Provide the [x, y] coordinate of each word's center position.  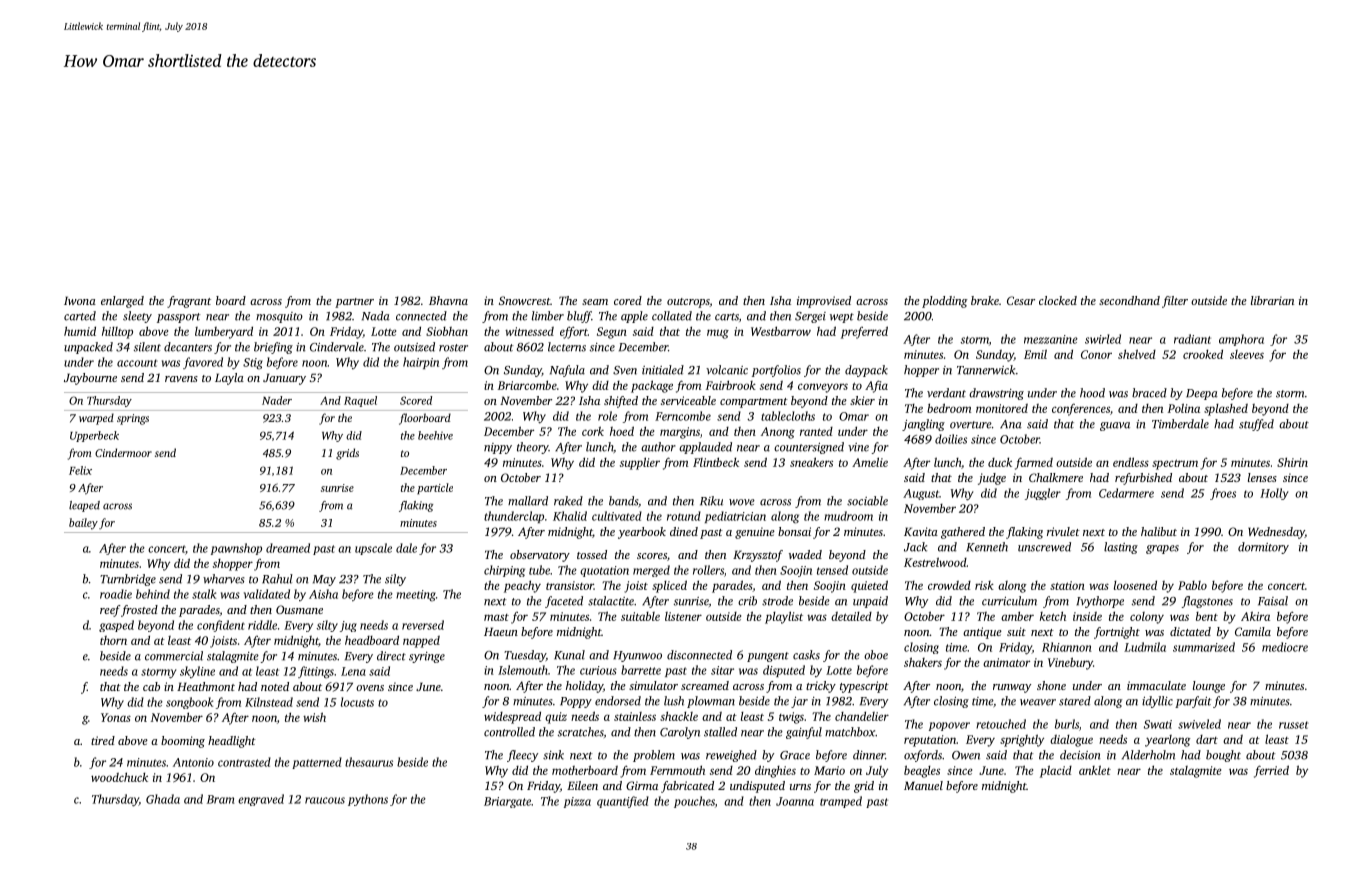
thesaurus [369, 762]
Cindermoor [123, 452]
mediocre [1285, 647]
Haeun [501, 631]
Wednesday [1276, 533]
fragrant [189, 302]
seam [595, 302]
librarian [1272, 300]
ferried [1271, 771]
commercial [174, 656]
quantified [623, 802]
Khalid [570, 516]
